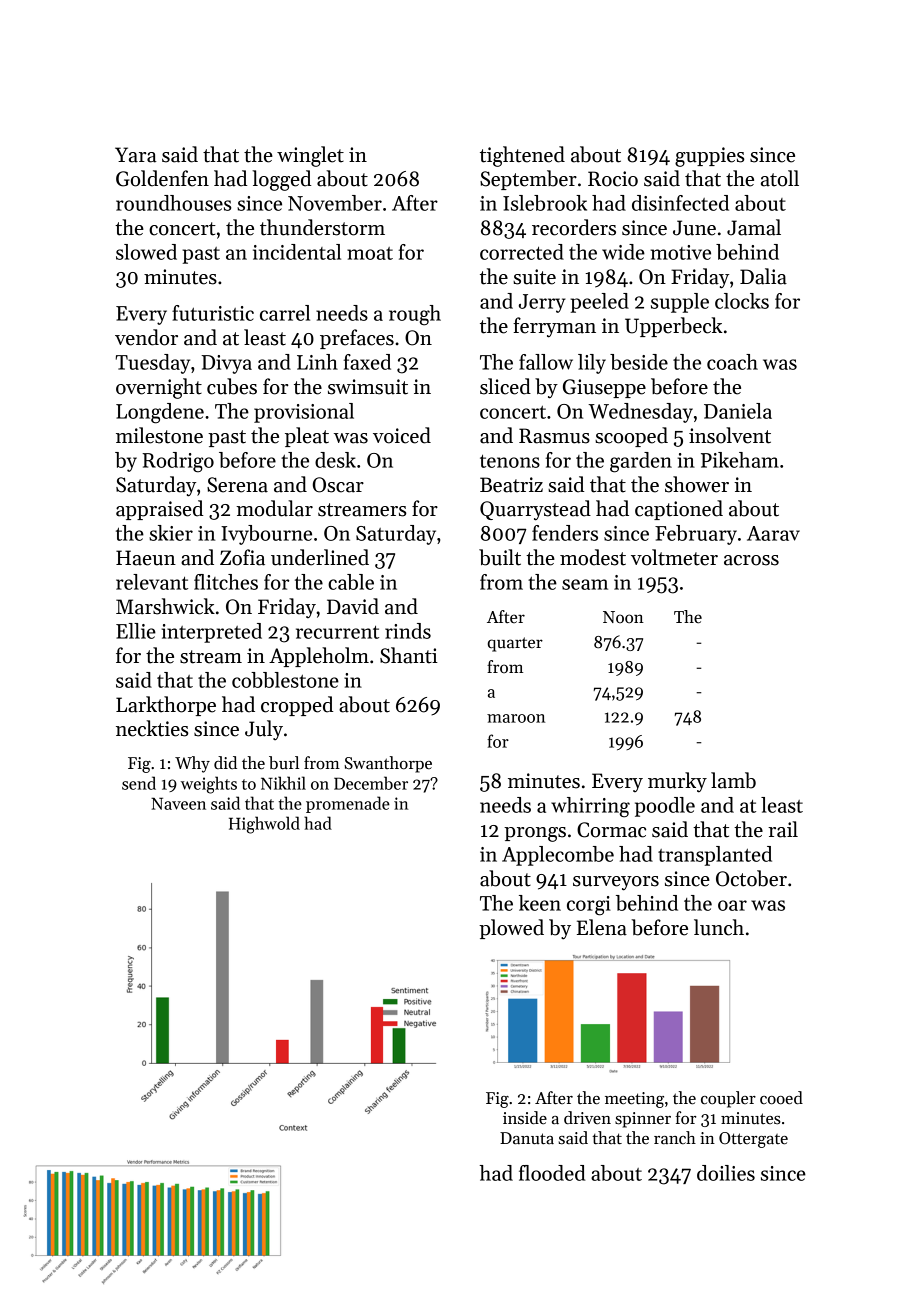  What do you see at coordinates (146, 252) in the page?
I see `slowed` at bounding box center [146, 252].
